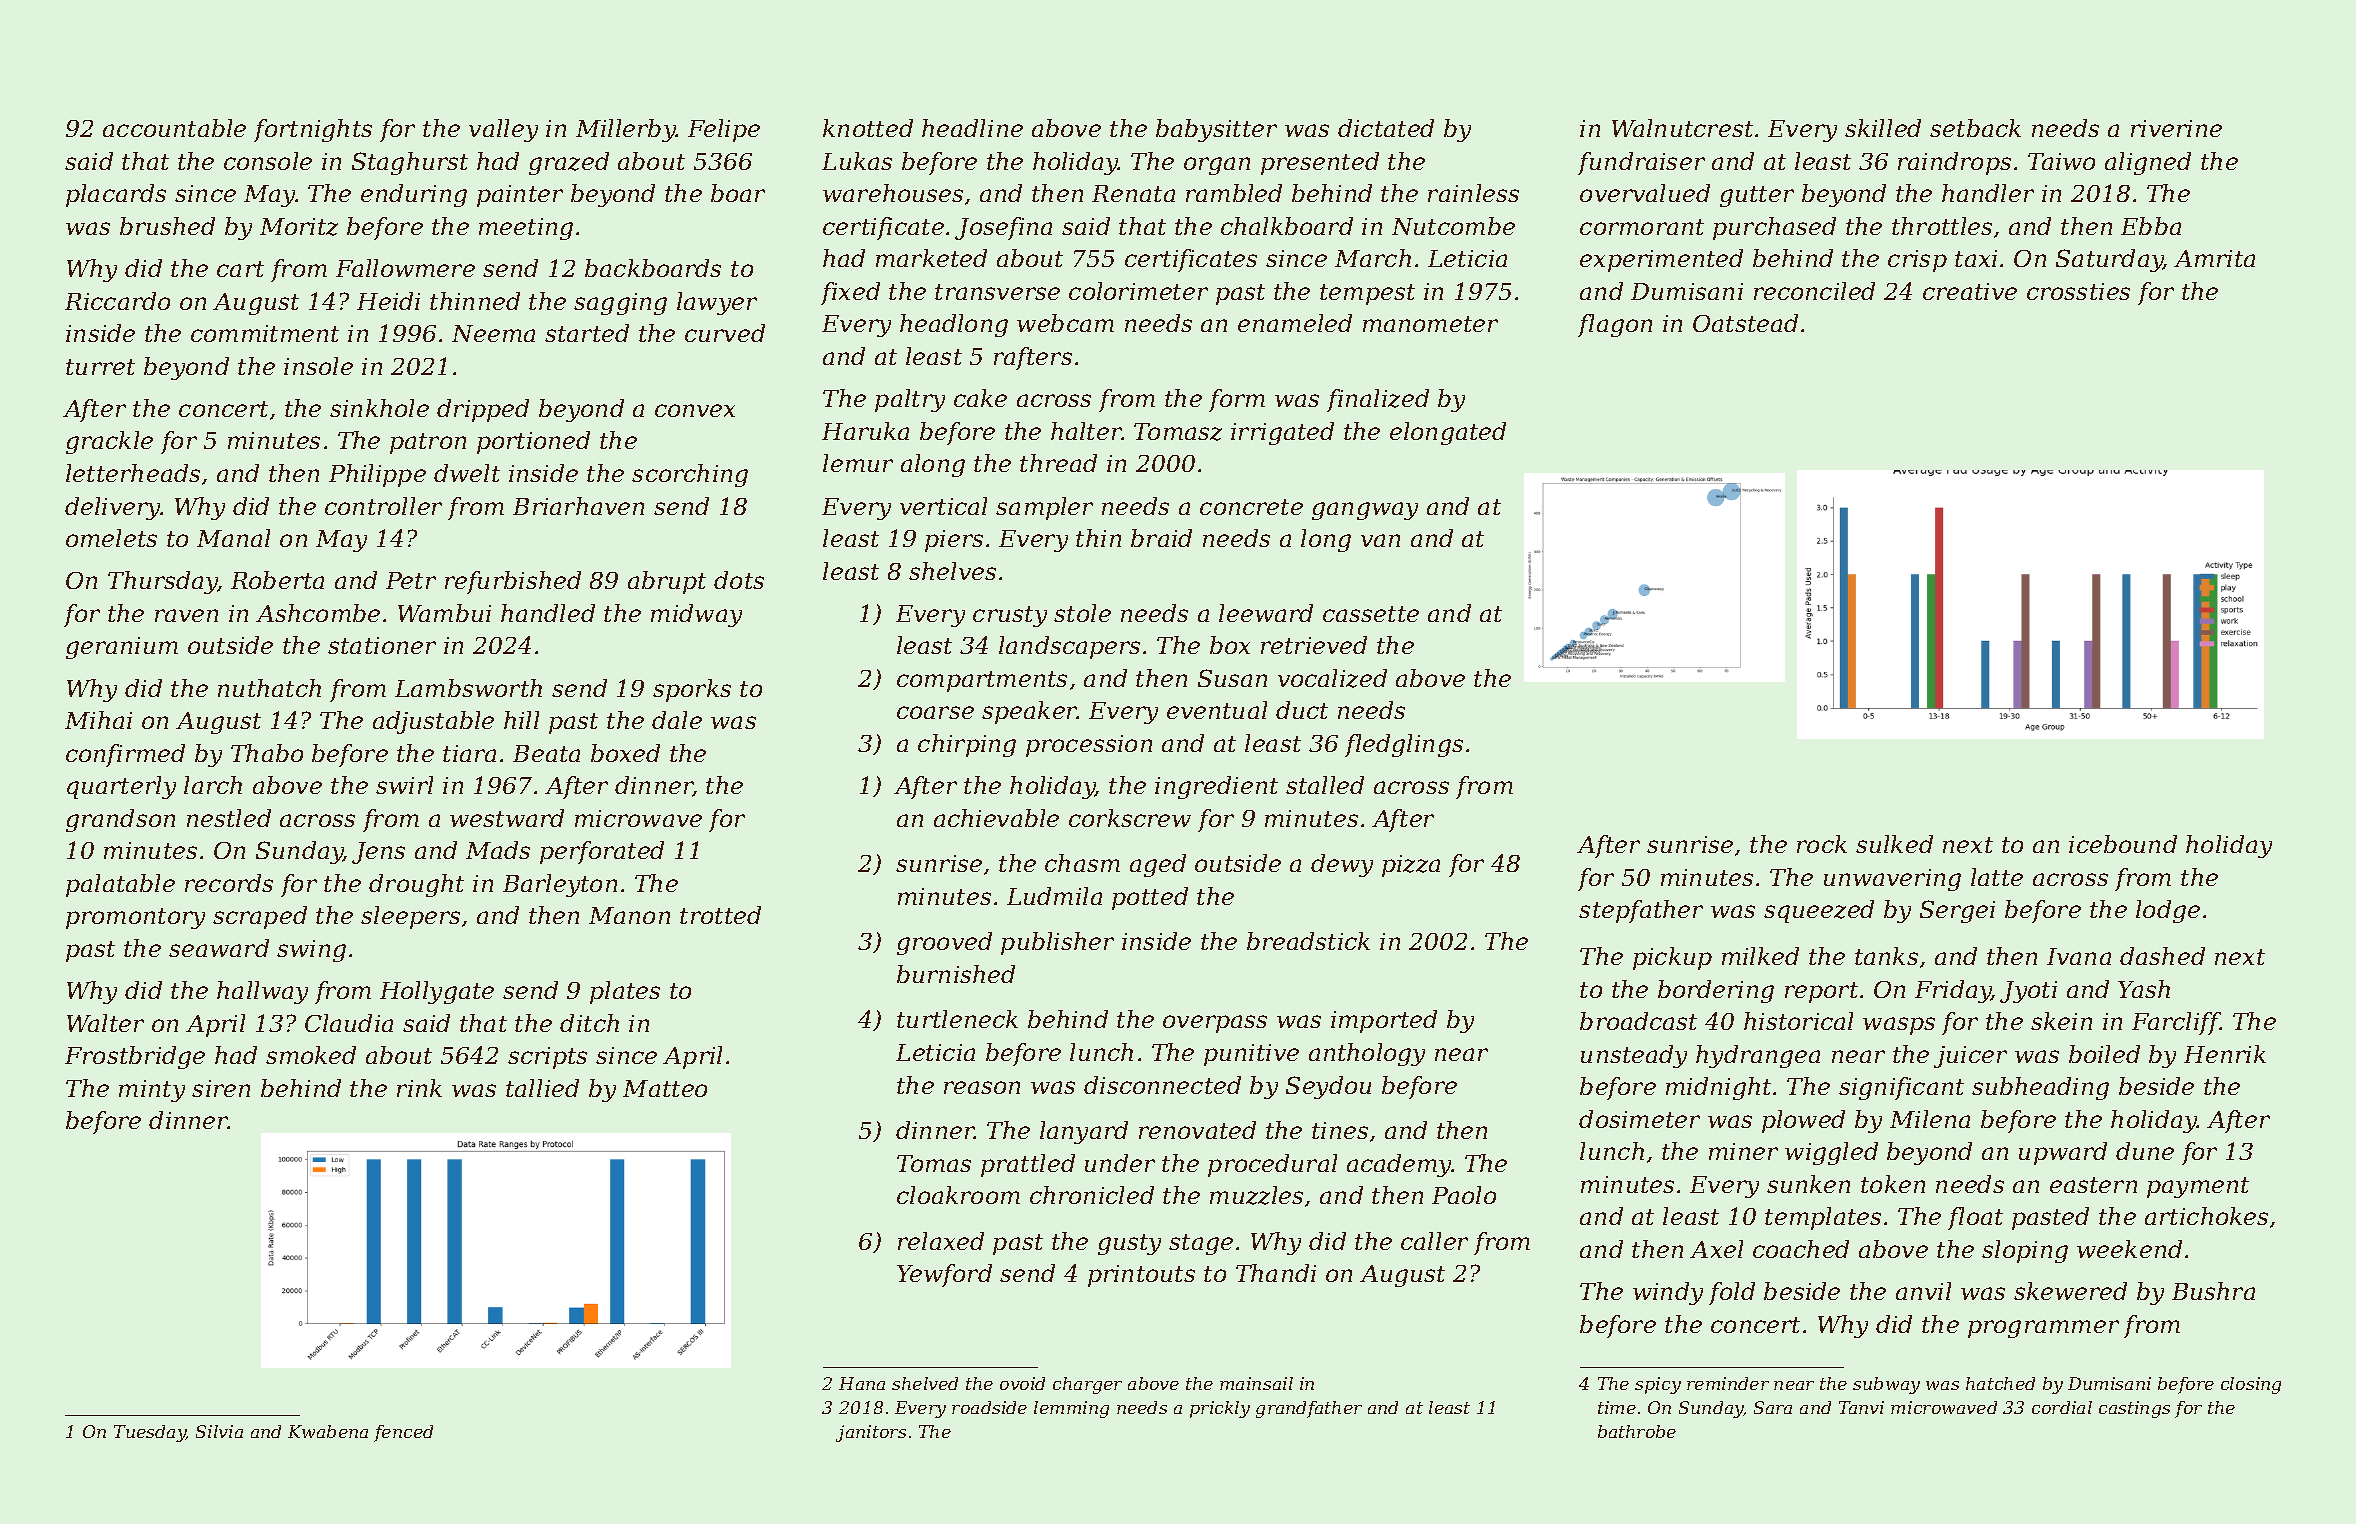 The height and width of the document is (1524, 2356). Describe the element at coordinates (1086, 431) in the document. I see `halter` at that location.
